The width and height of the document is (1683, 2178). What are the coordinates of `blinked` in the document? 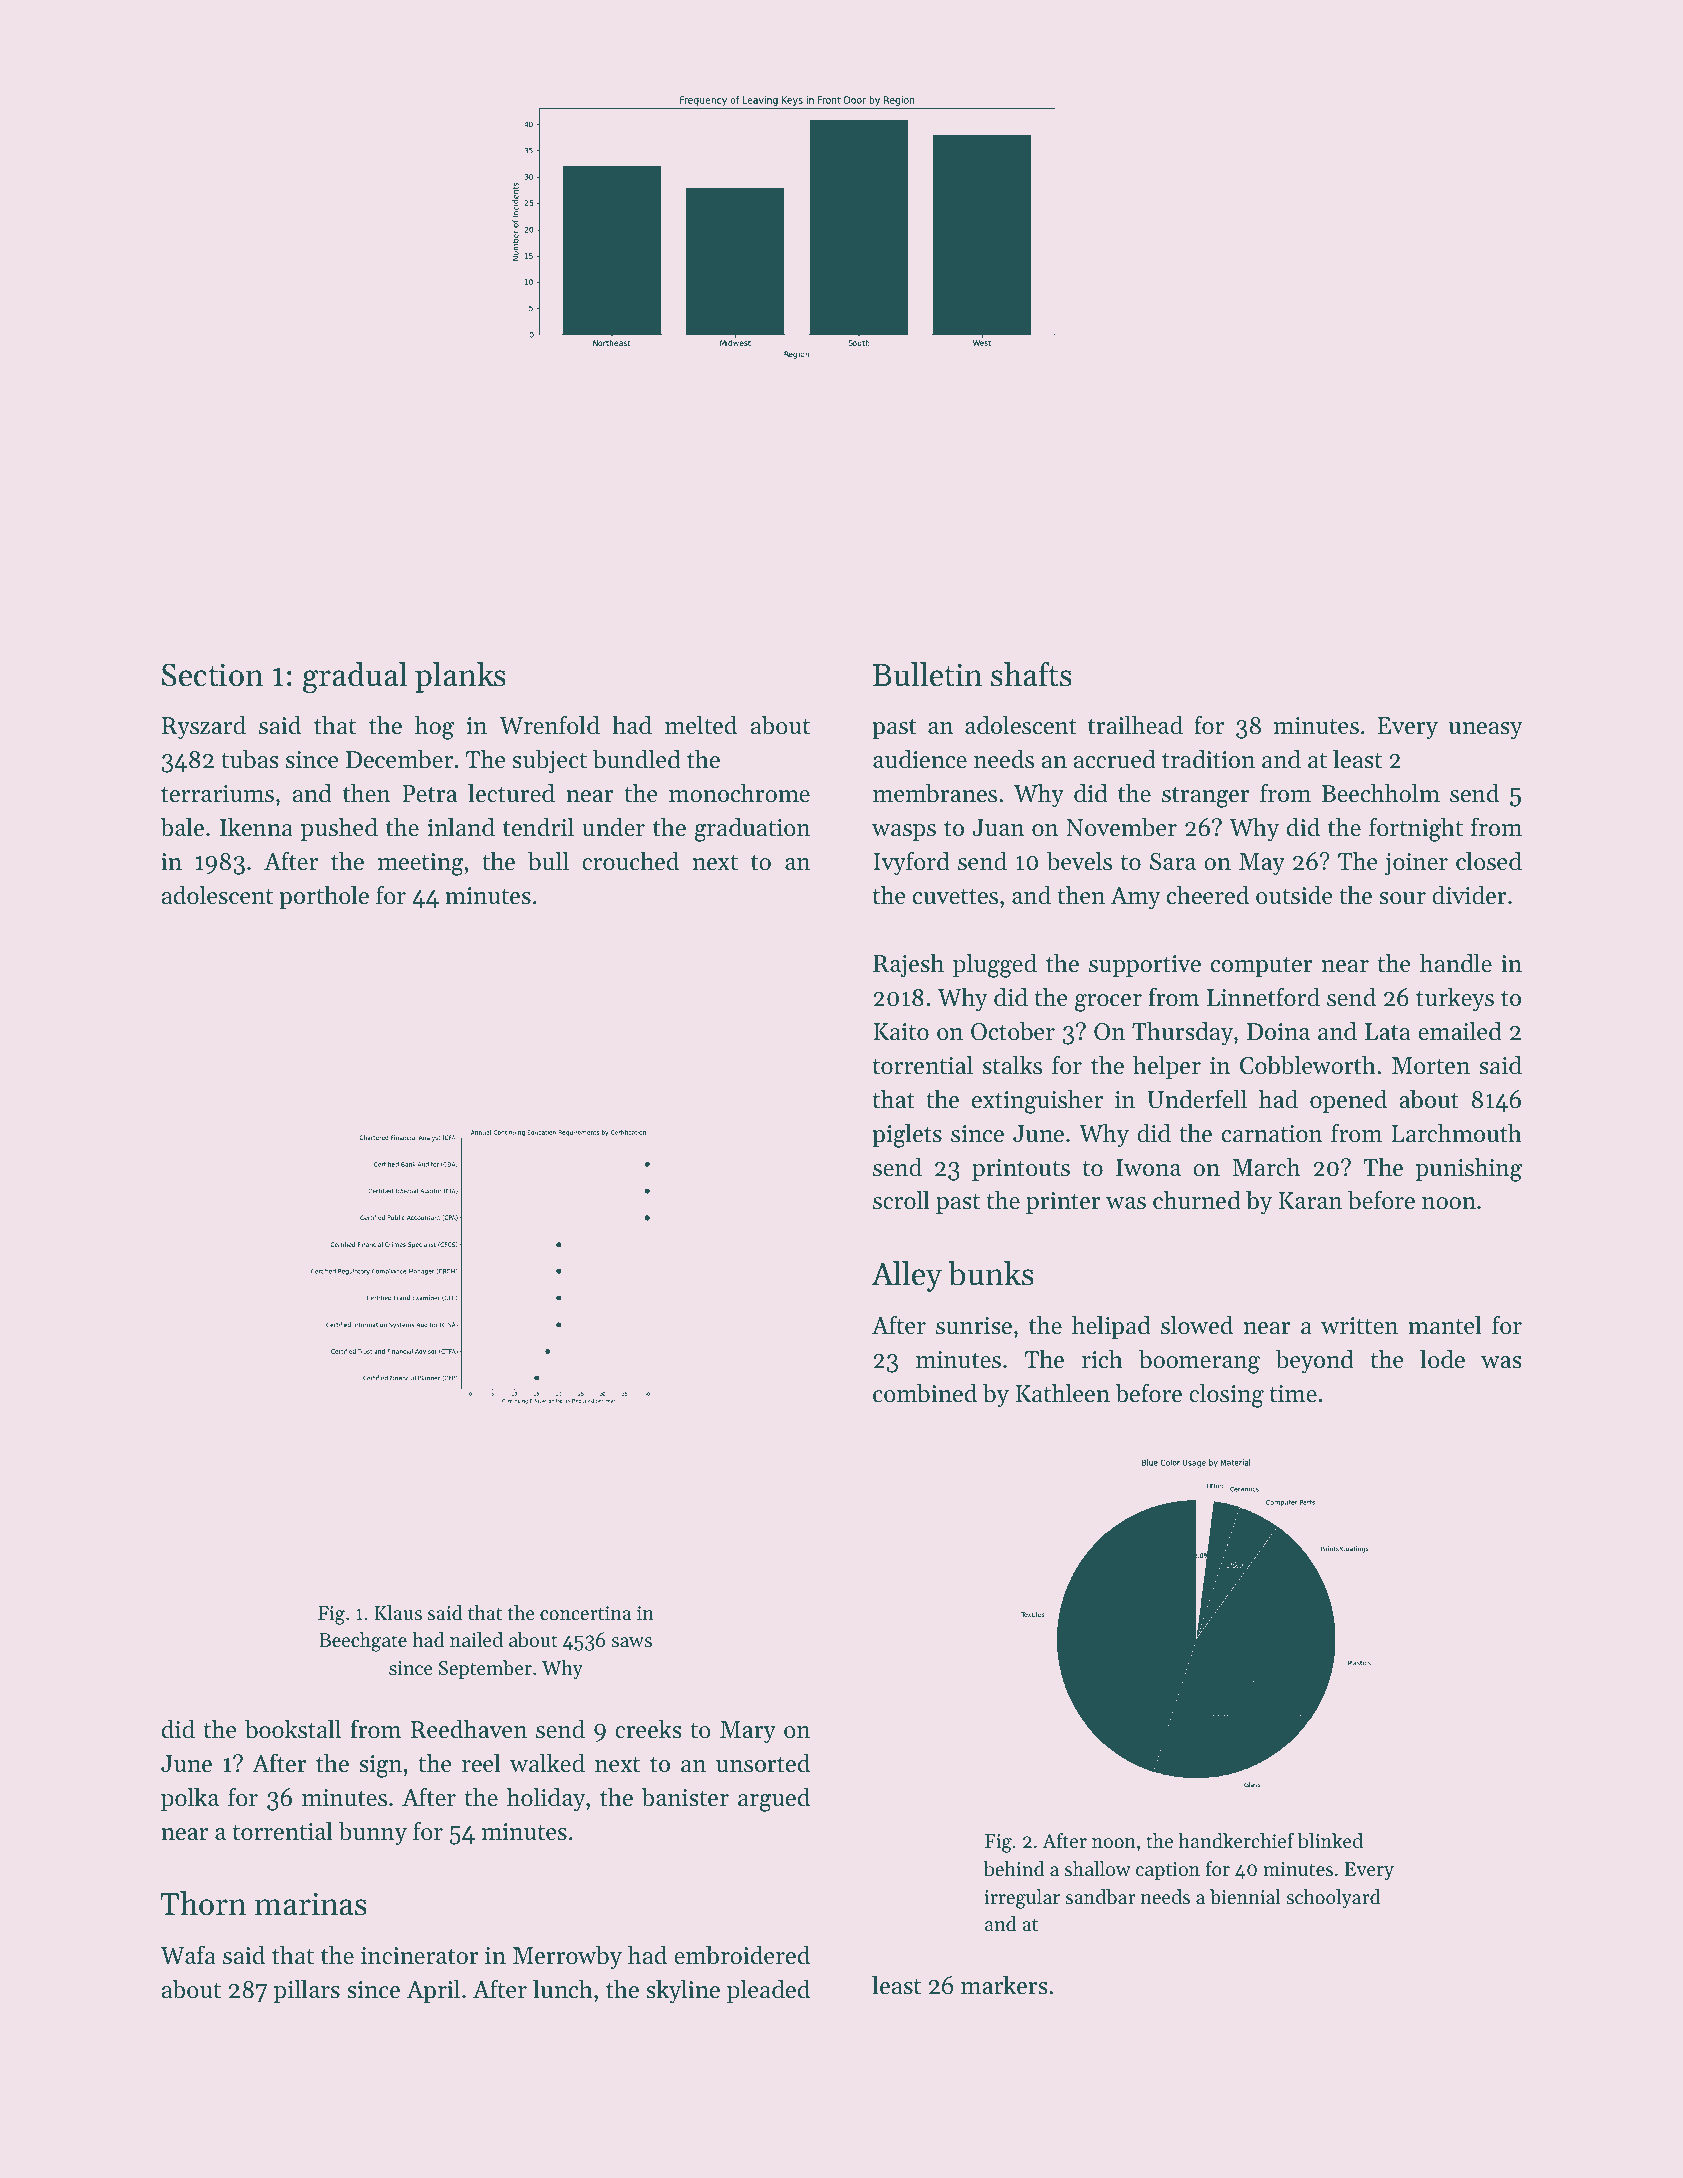 It's located at (1330, 1841).
